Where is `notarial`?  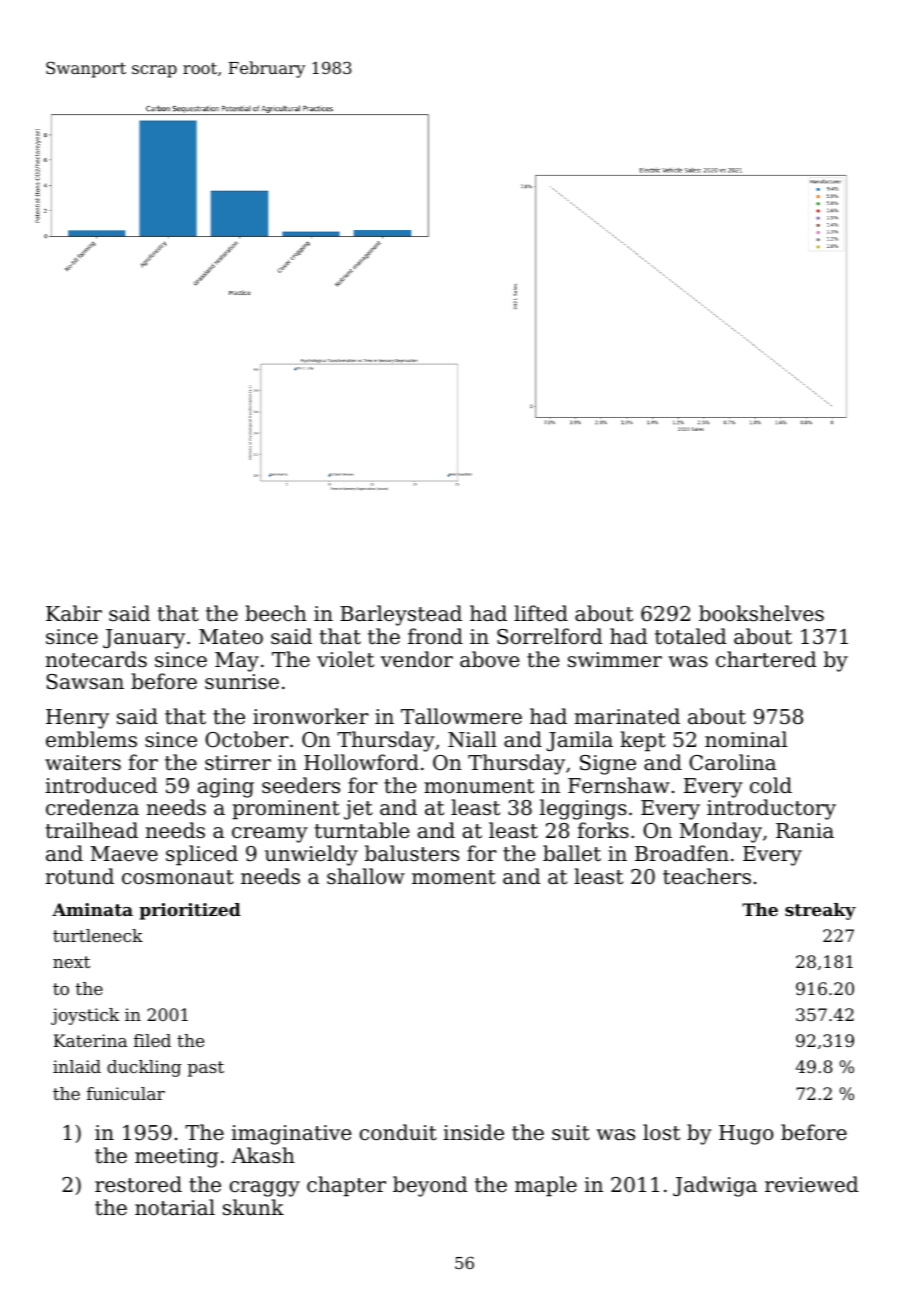
notarial is located at coordinates (175, 1207).
